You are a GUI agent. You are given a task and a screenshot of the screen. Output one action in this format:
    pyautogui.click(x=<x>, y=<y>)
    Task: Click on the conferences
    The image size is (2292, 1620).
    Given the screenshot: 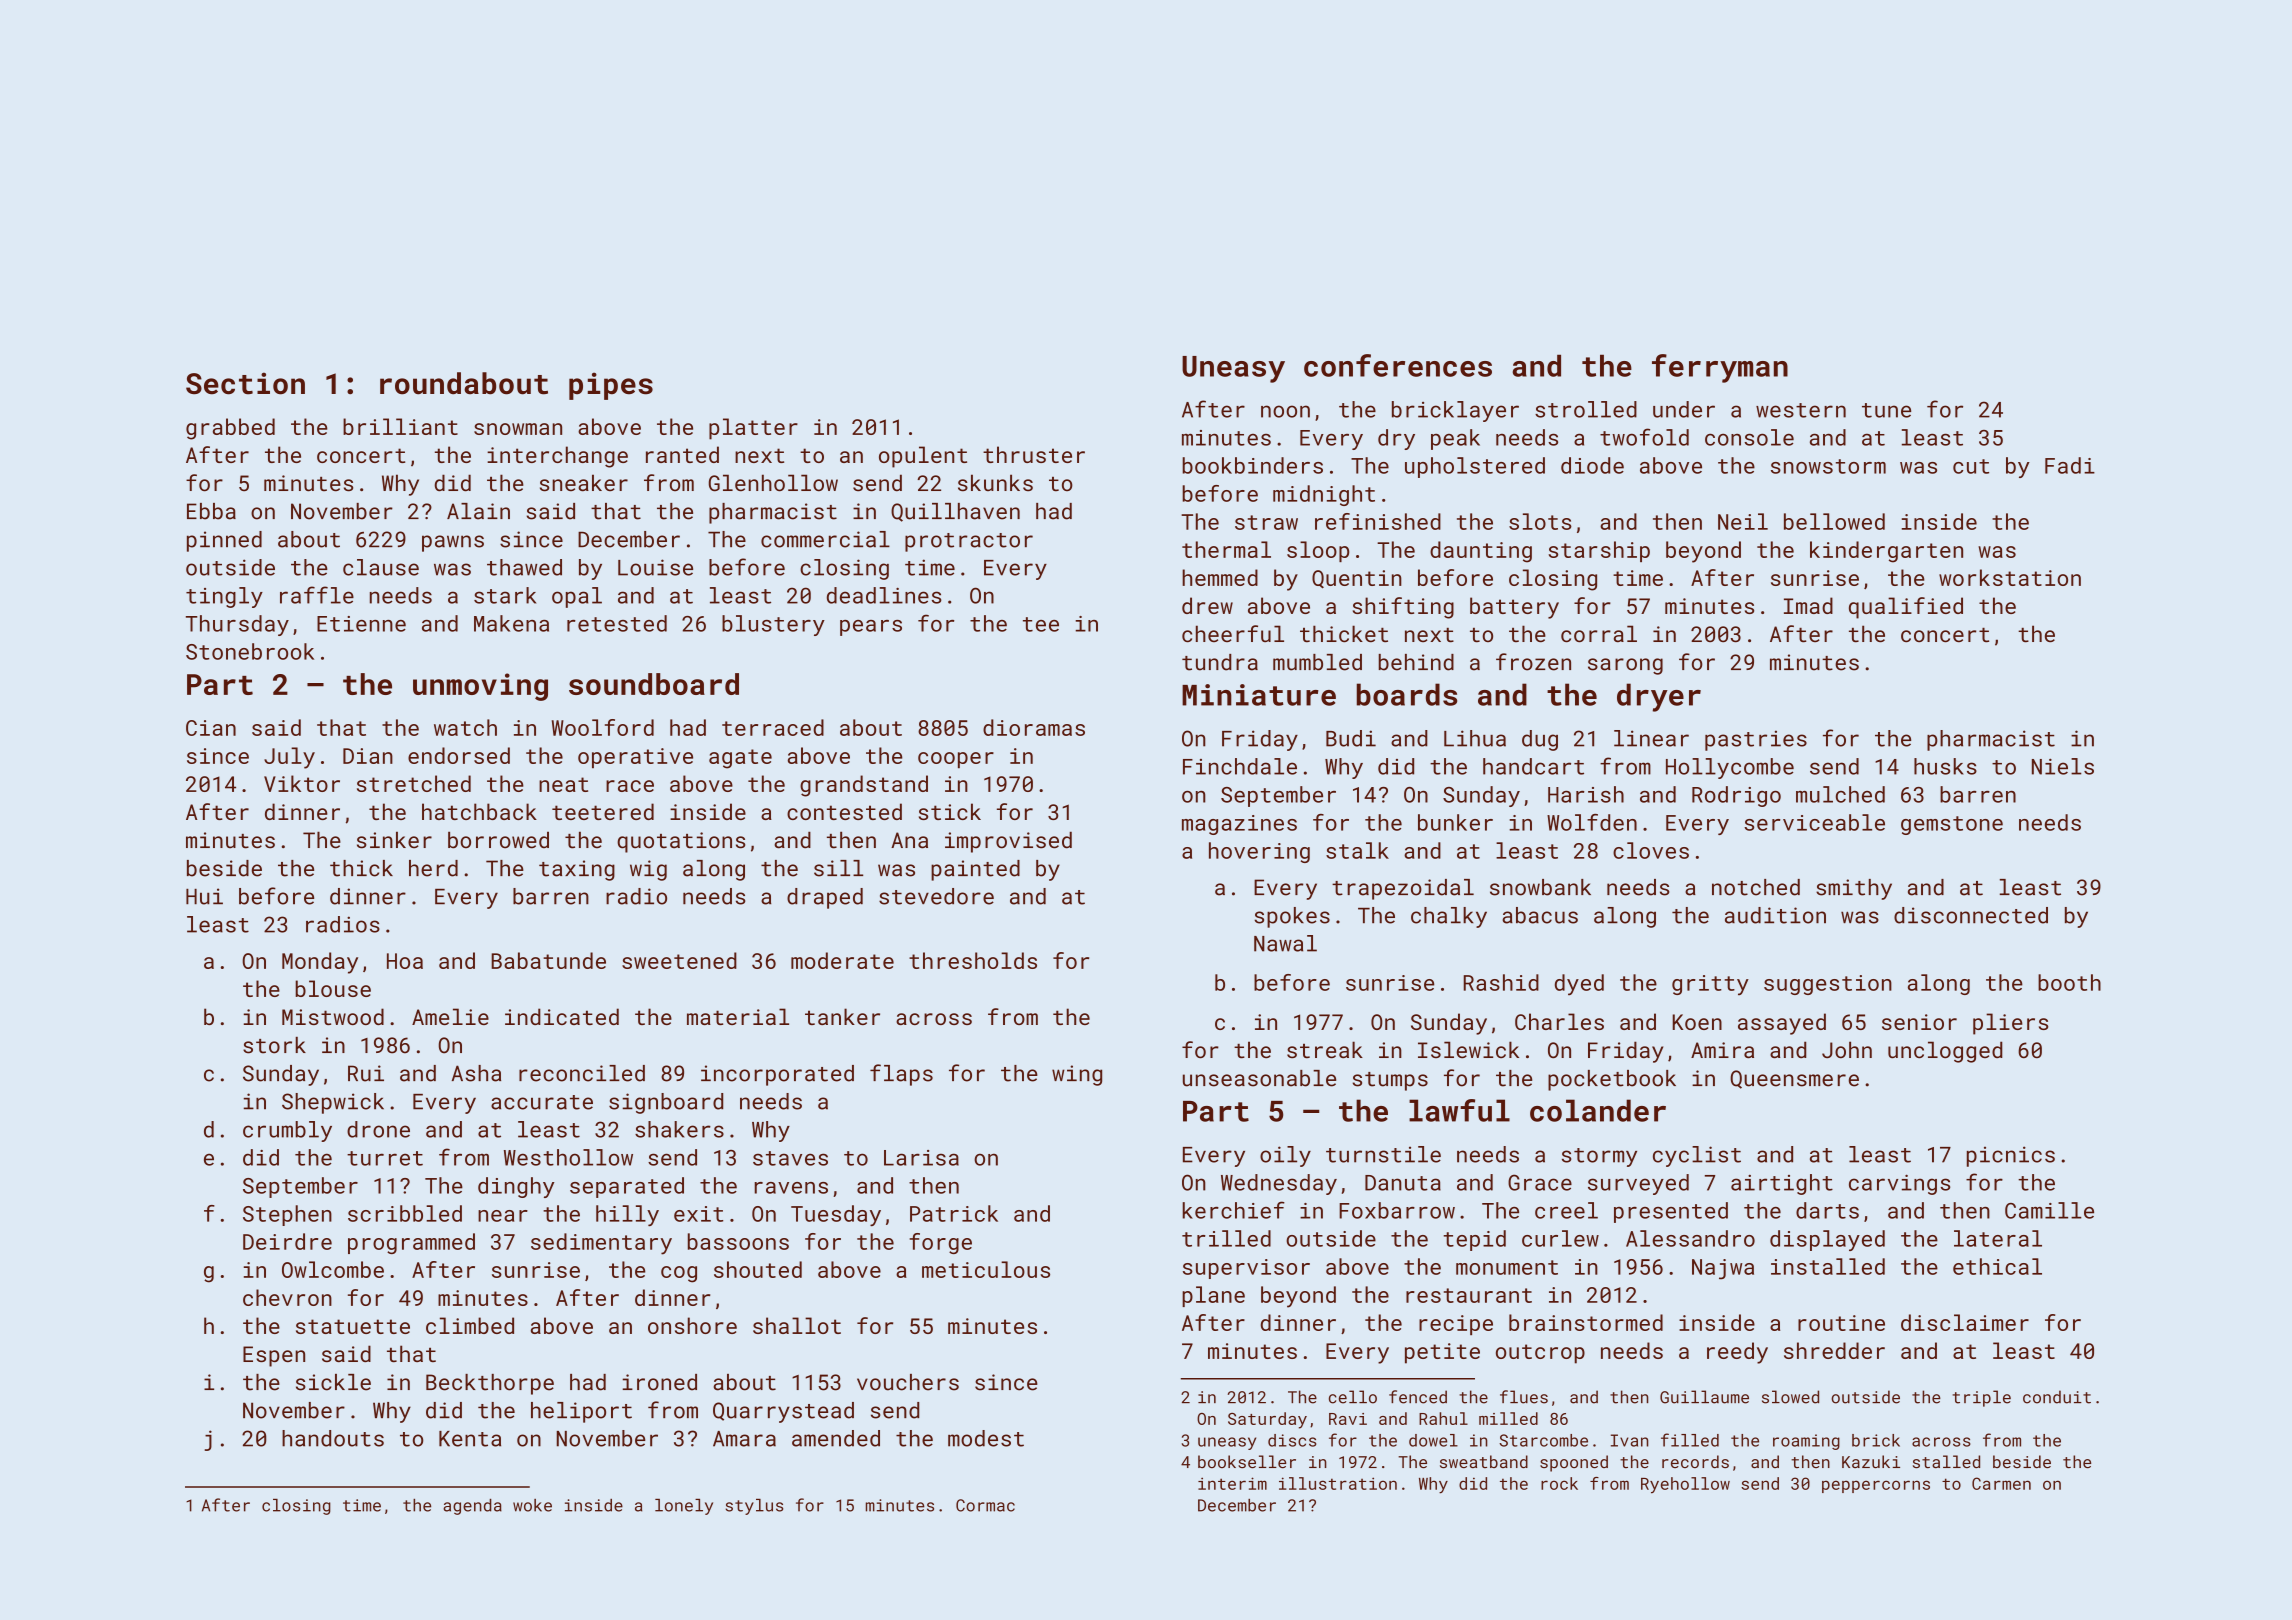 What is the action you would take?
    pyautogui.click(x=1398, y=365)
